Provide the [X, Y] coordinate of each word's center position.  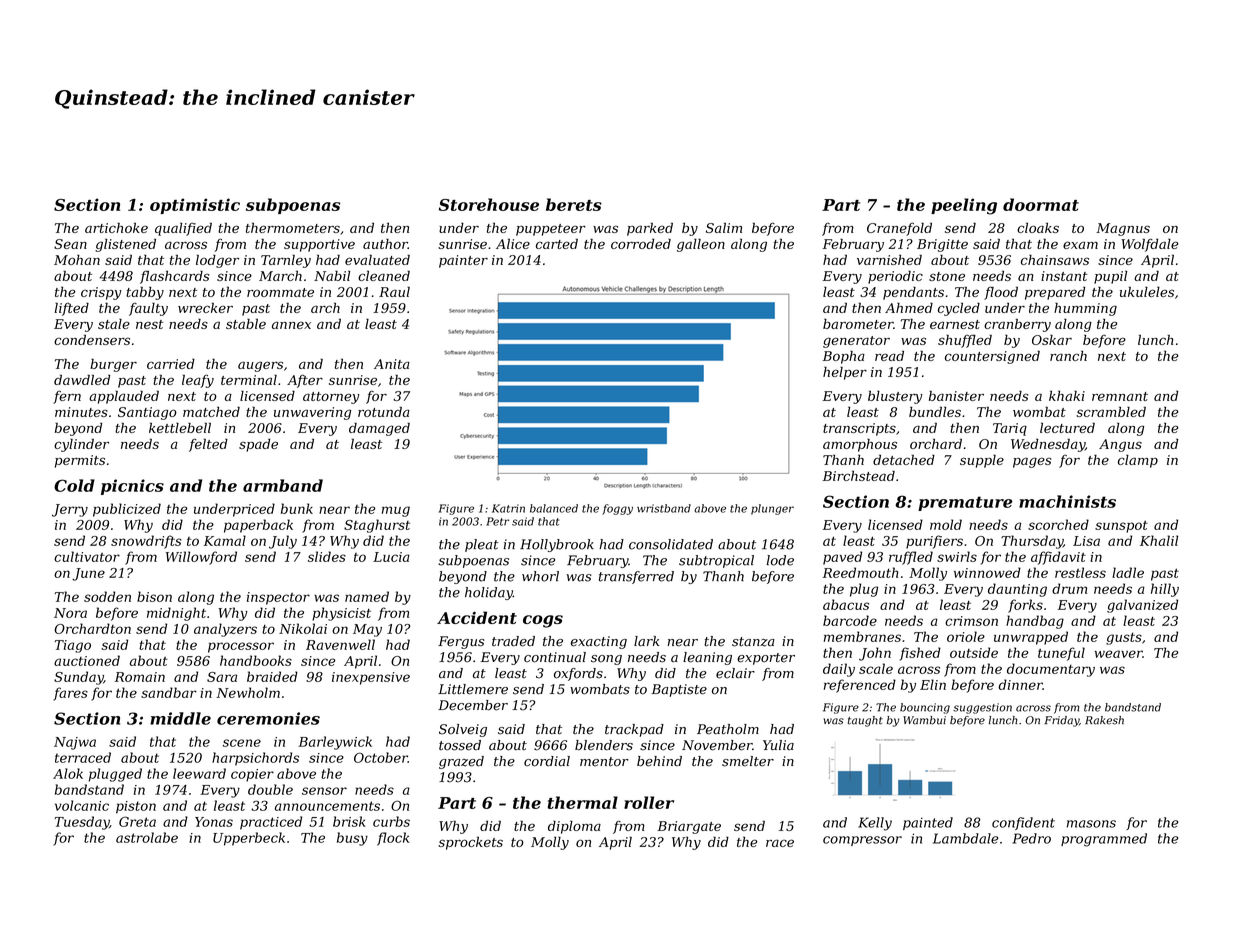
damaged [379, 429]
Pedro [1031, 838]
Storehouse [489, 204]
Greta [137, 821]
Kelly [875, 824]
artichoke [116, 227]
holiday [489, 593]
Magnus [1123, 229]
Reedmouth [860, 572]
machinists [1067, 501]
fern [67, 397]
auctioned [87, 660]
